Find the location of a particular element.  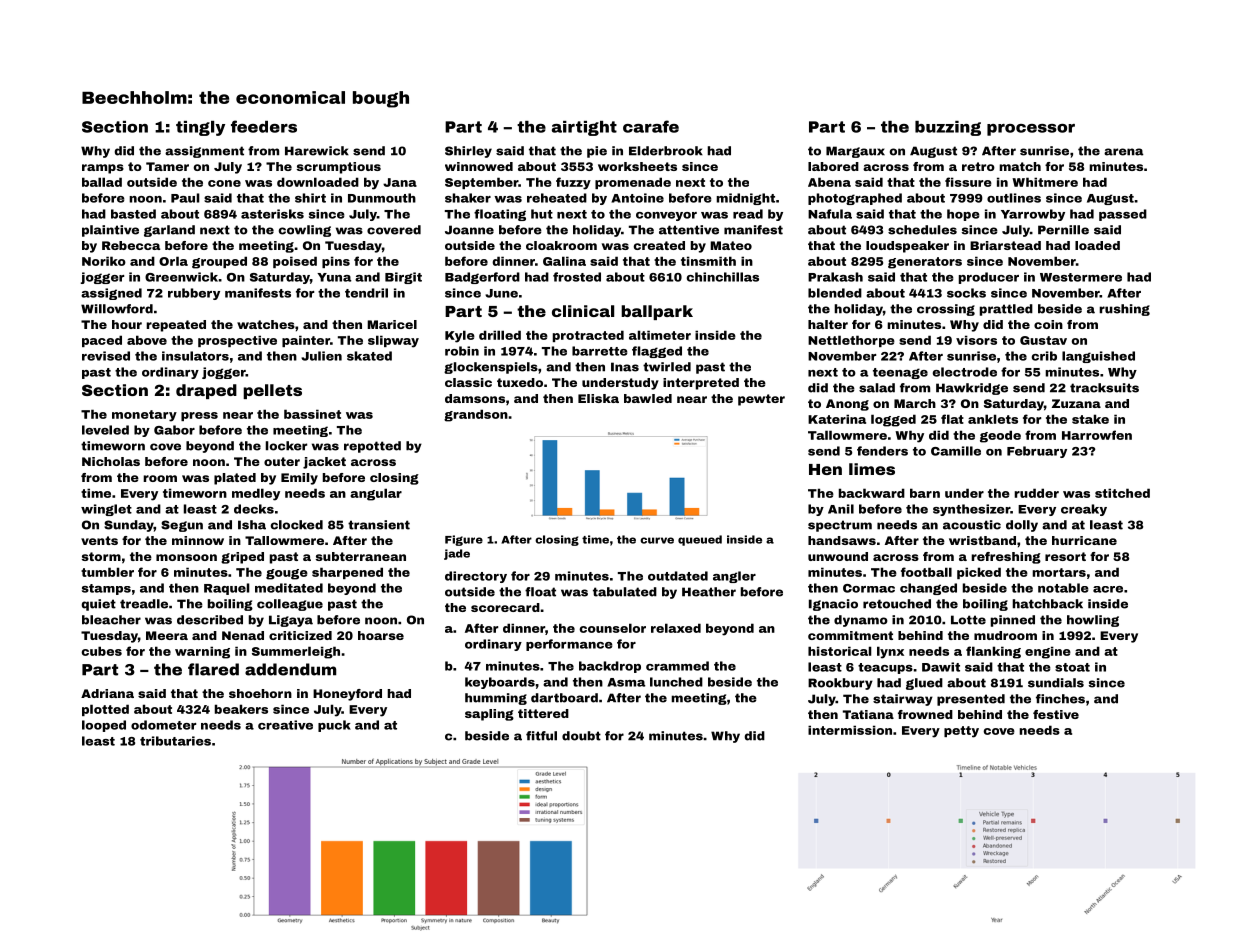

pins is located at coordinates (336, 262).
